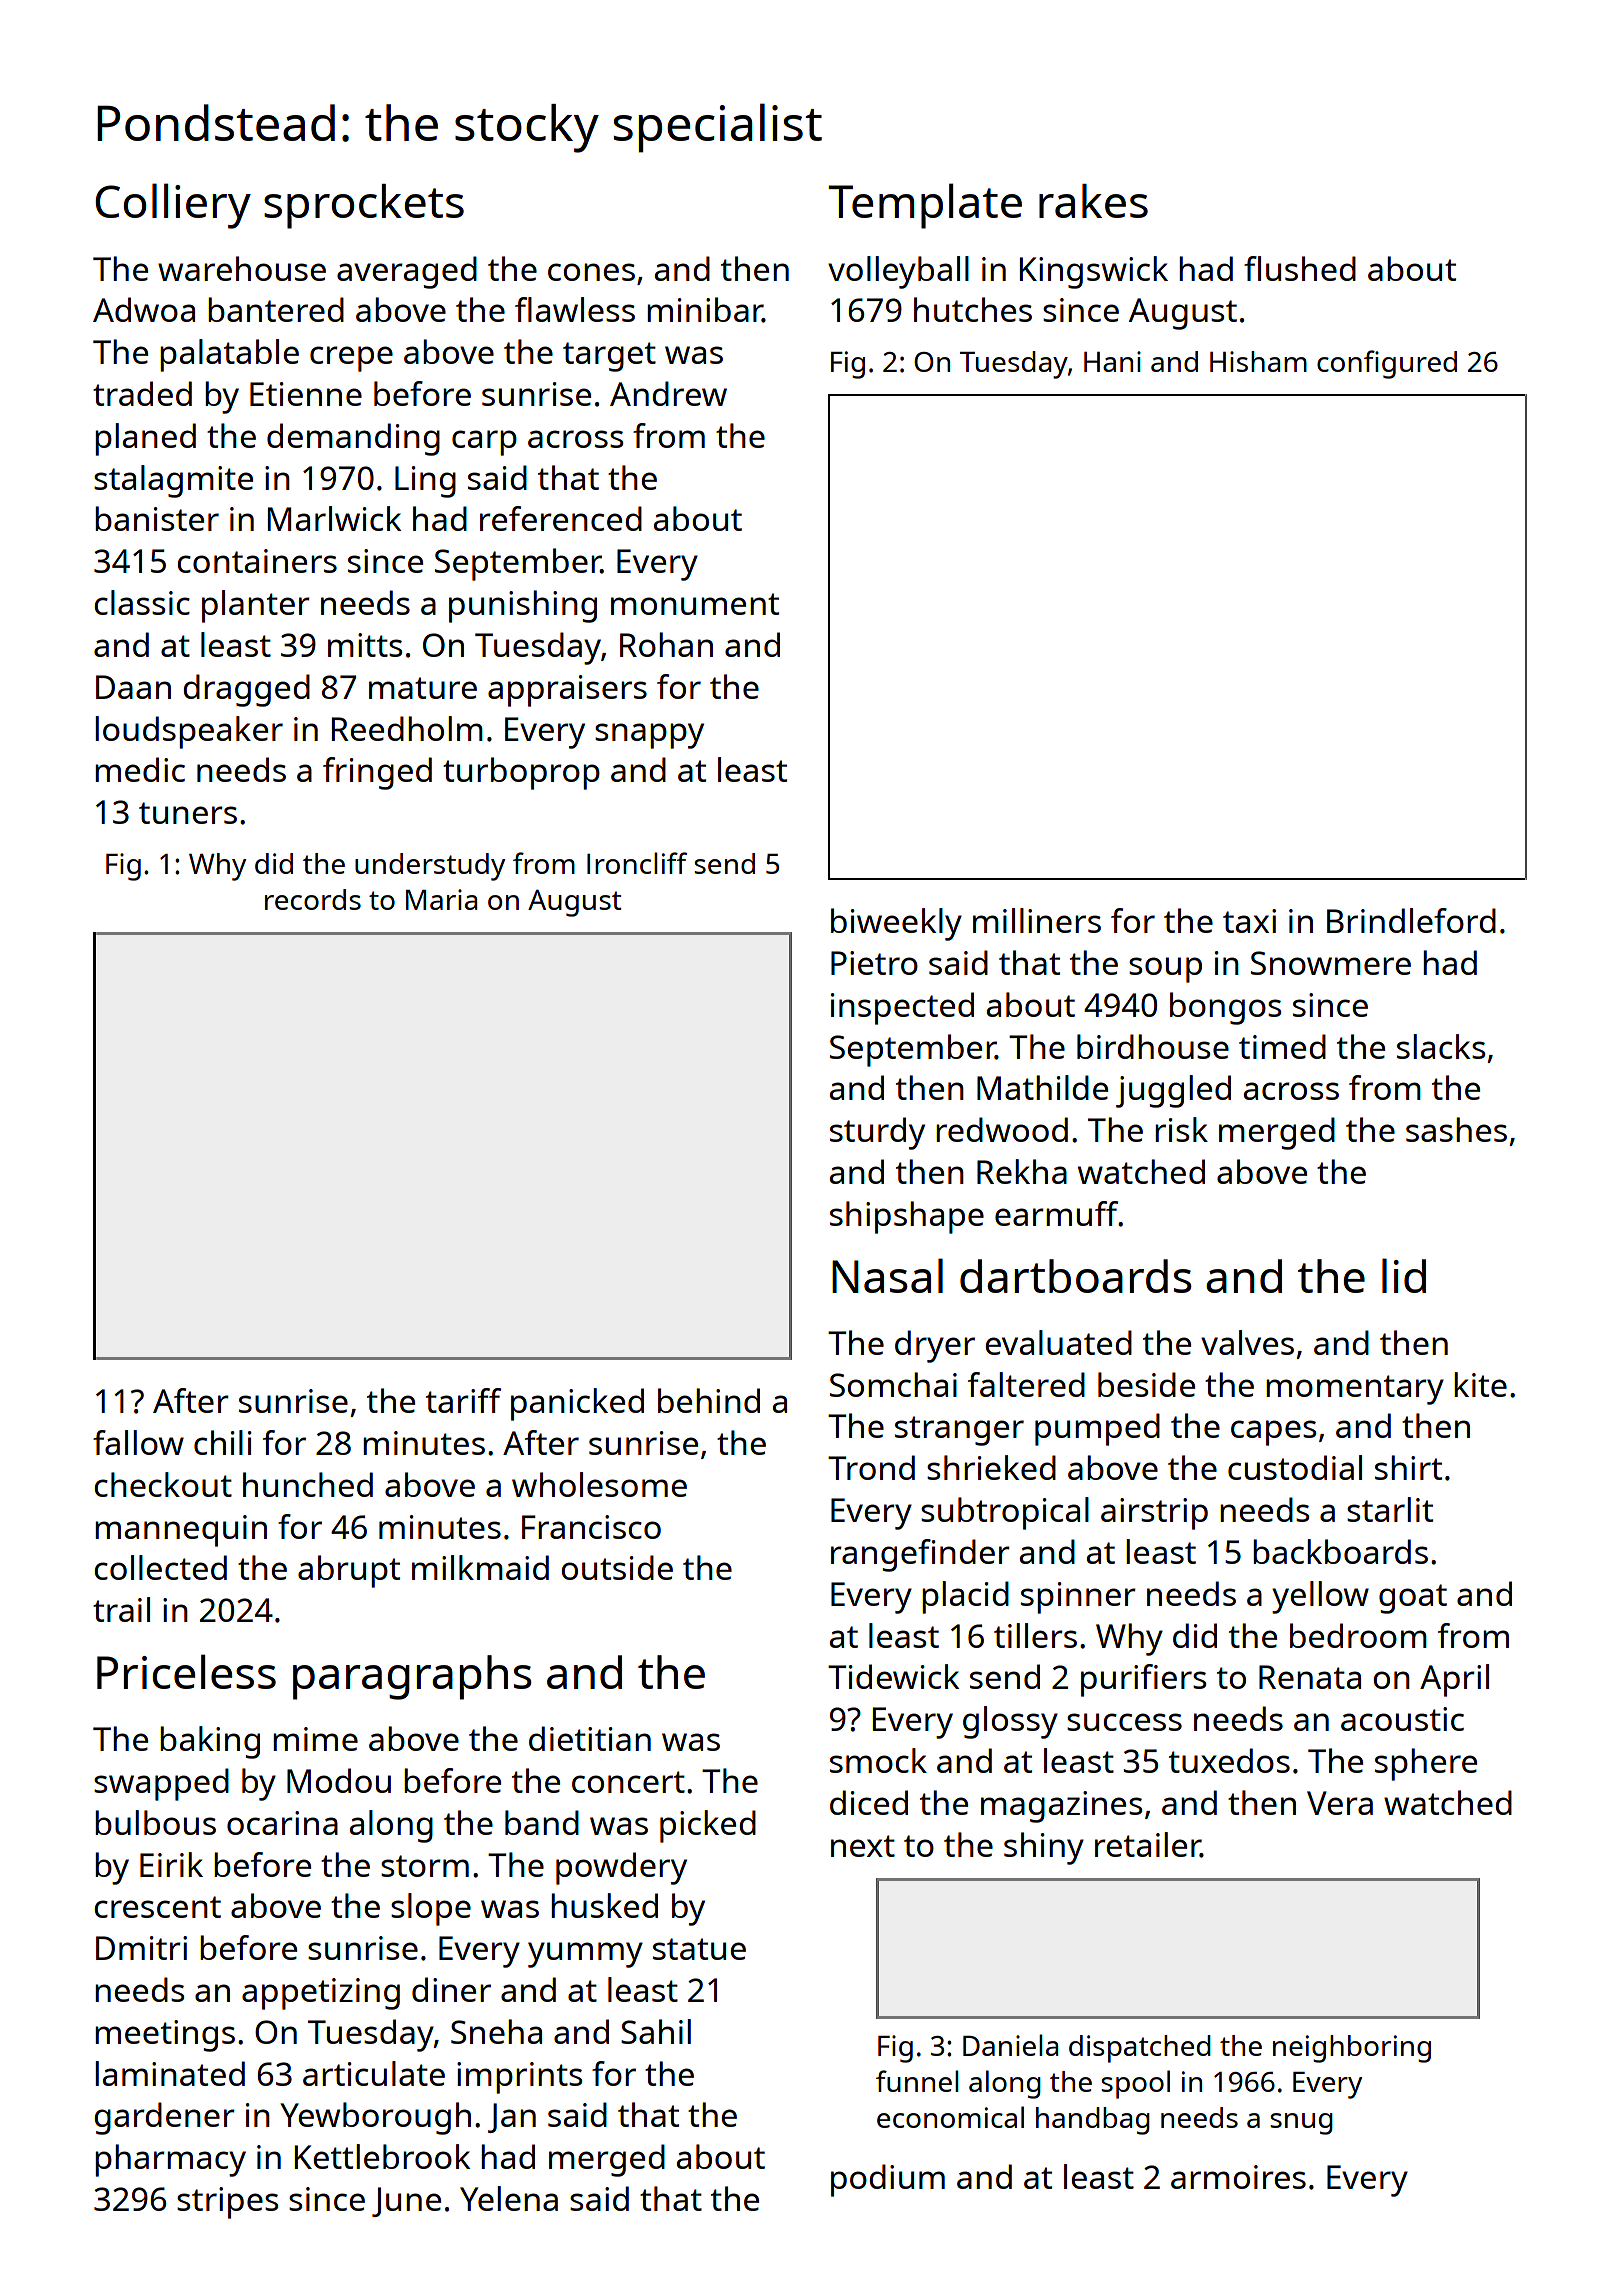 The image size is (1620, 2292). What do you see at coordinates (1300, 268) in the screenshot?
I see `flushed` at bounding box center [1300, 268].
